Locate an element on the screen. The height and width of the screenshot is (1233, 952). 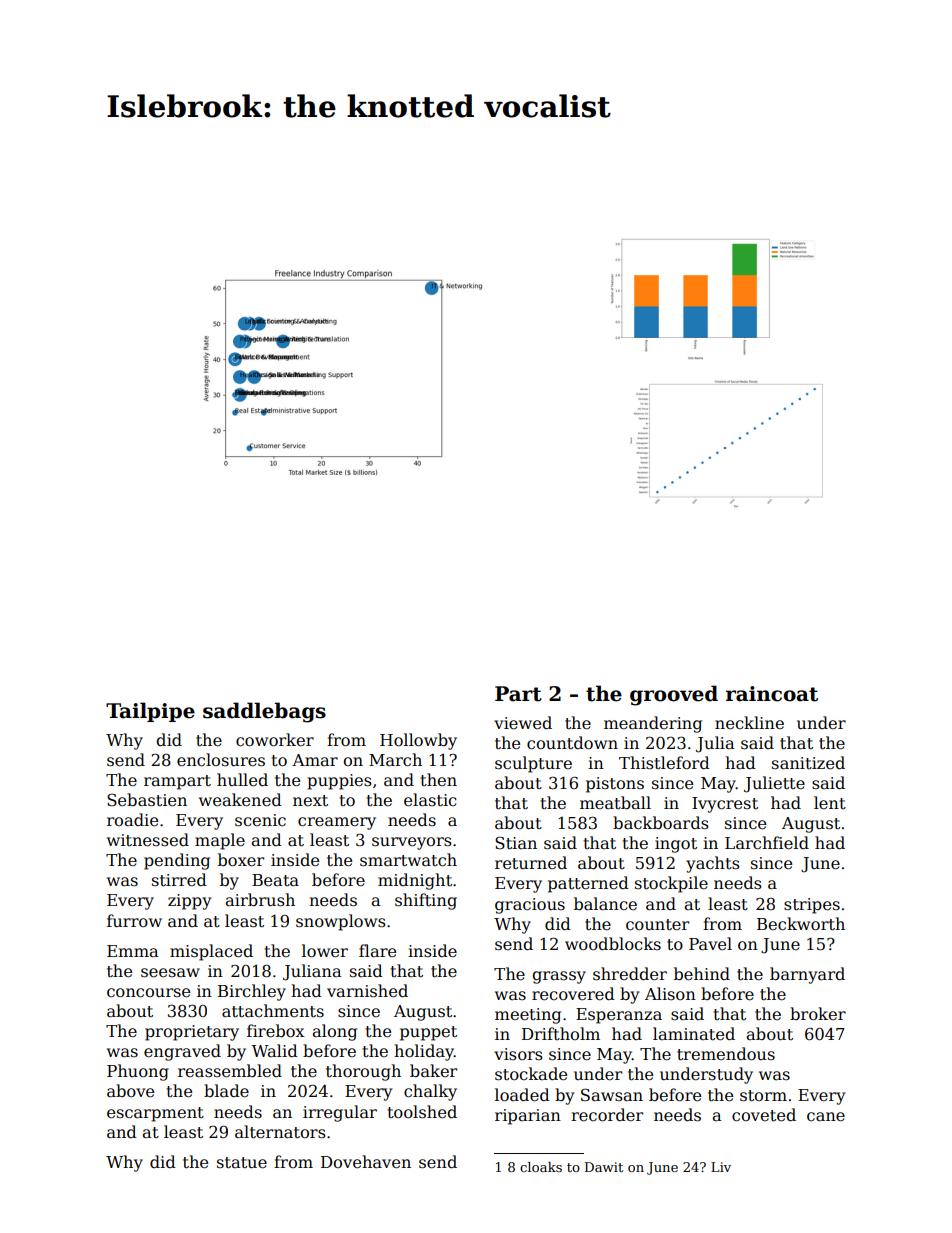
viewed is located at coordinates (523, 723).
